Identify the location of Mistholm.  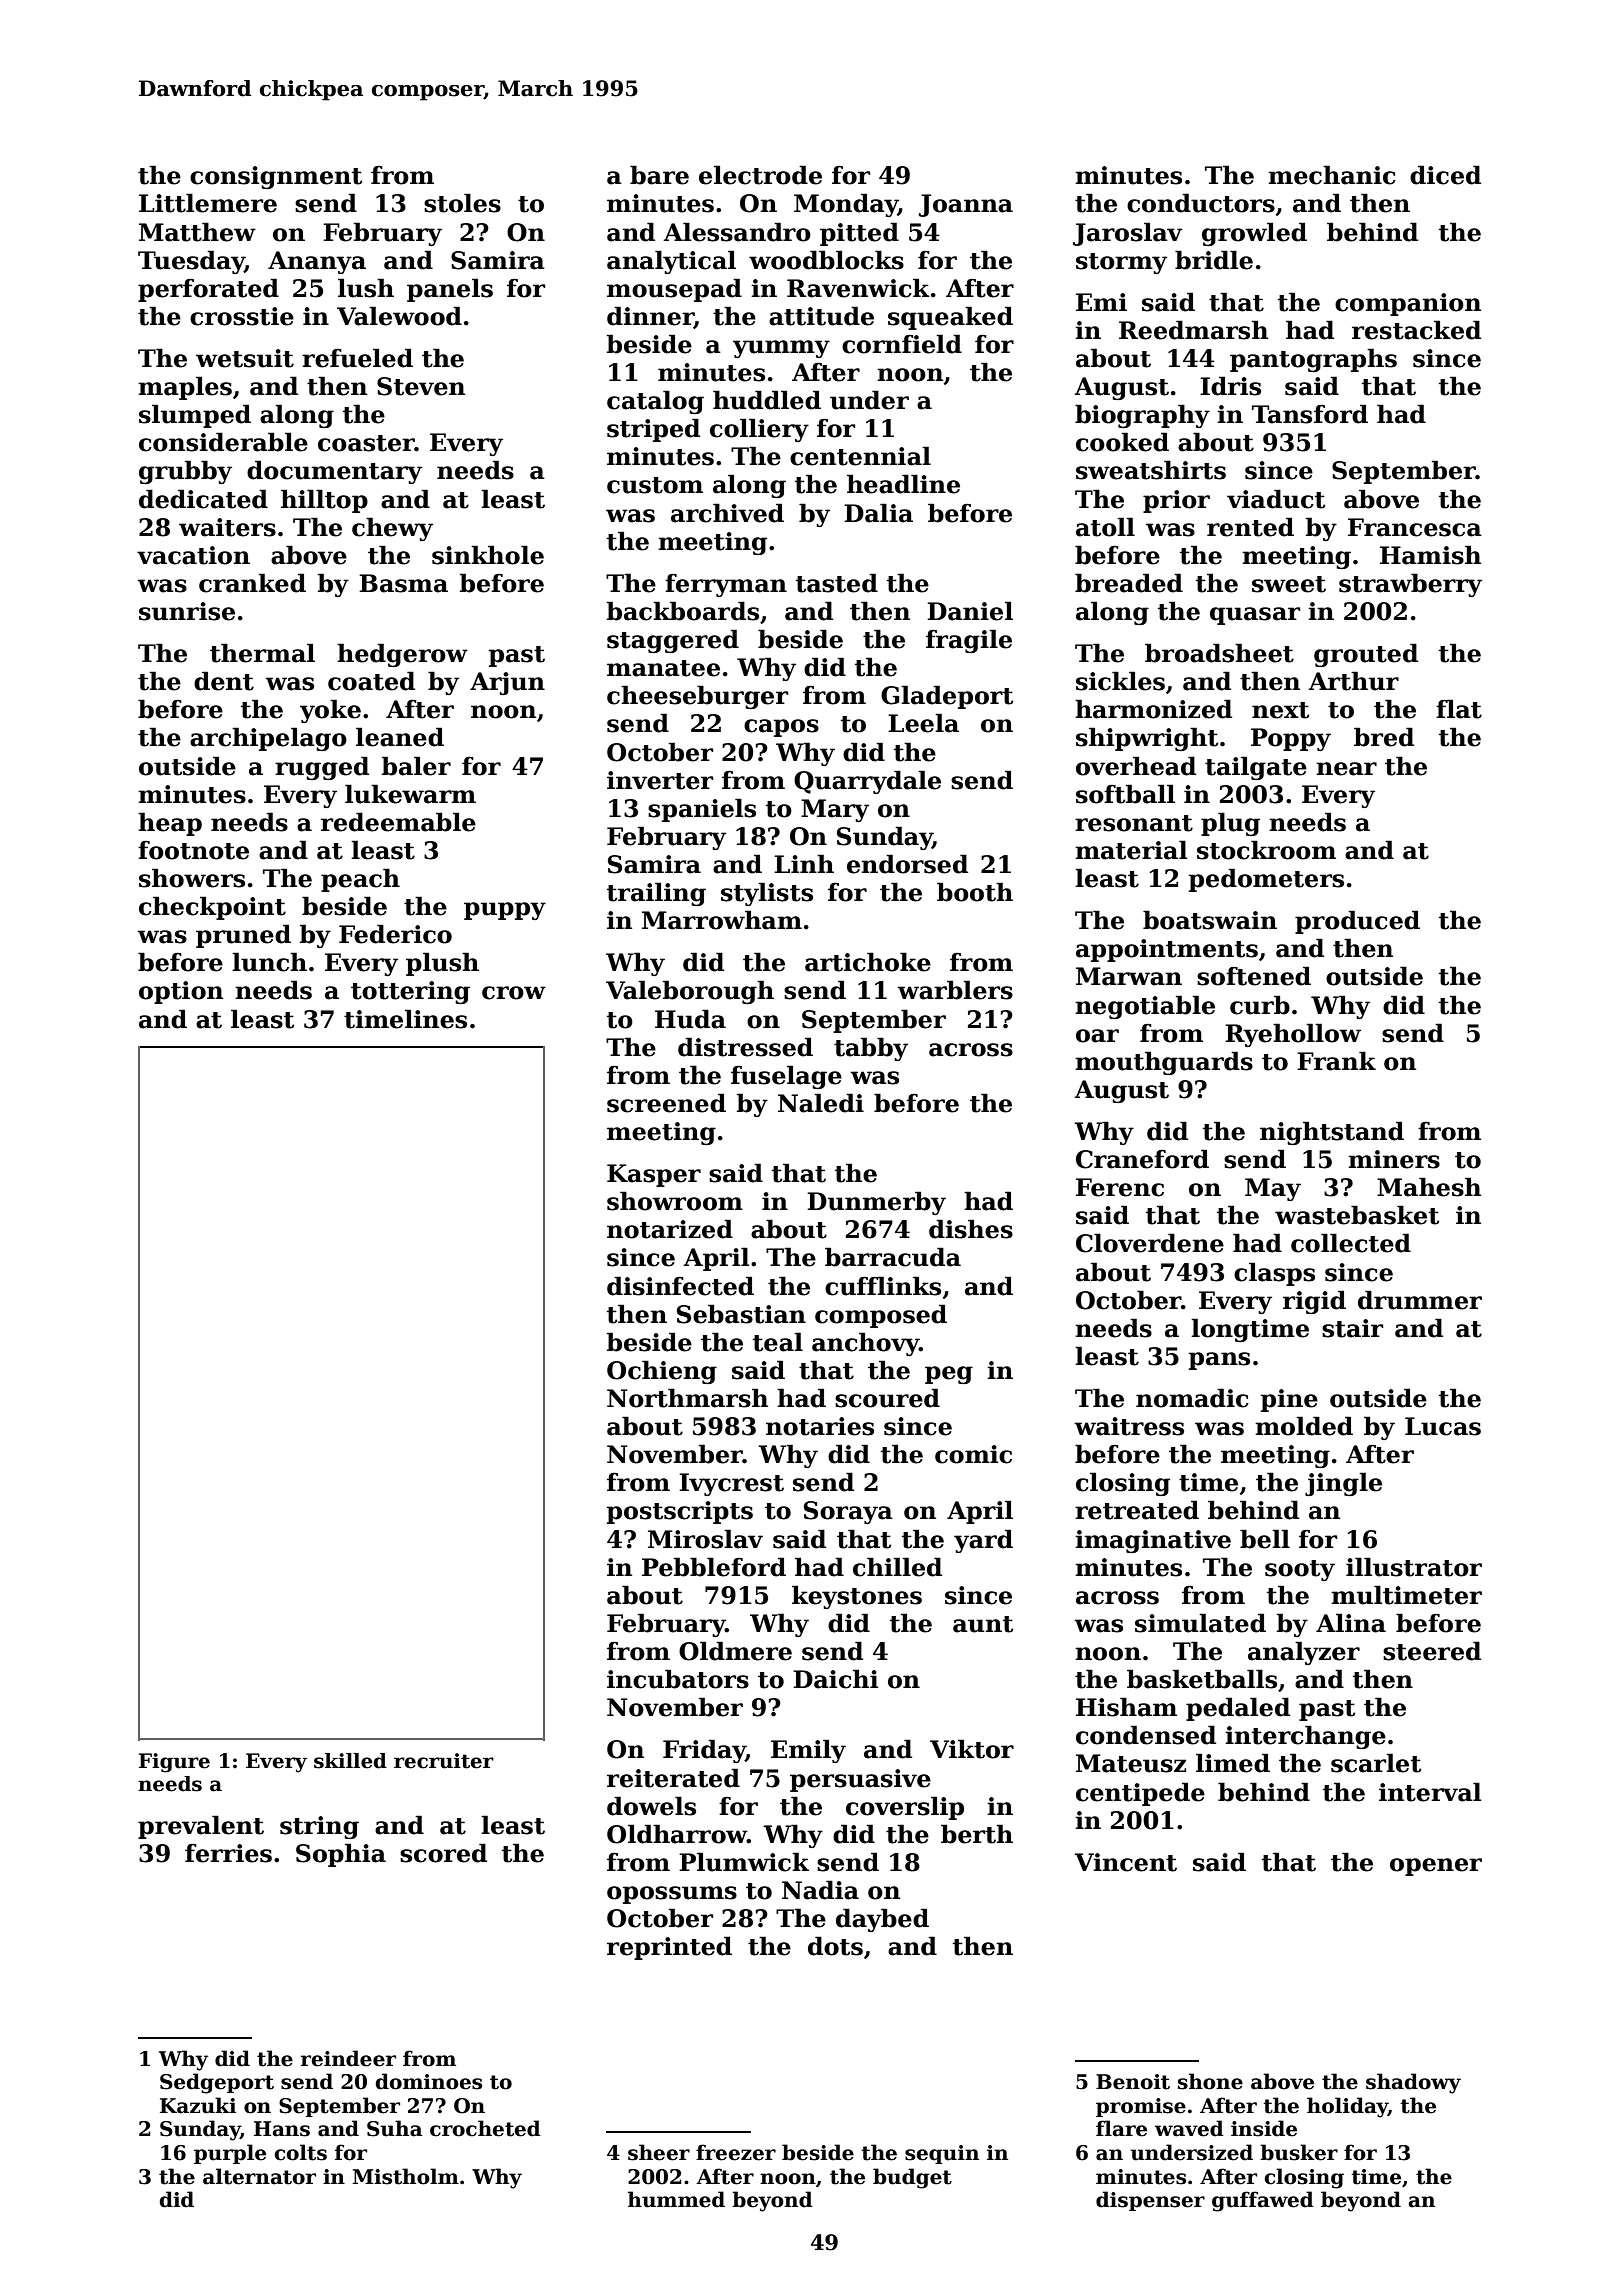
(405, 2176).
